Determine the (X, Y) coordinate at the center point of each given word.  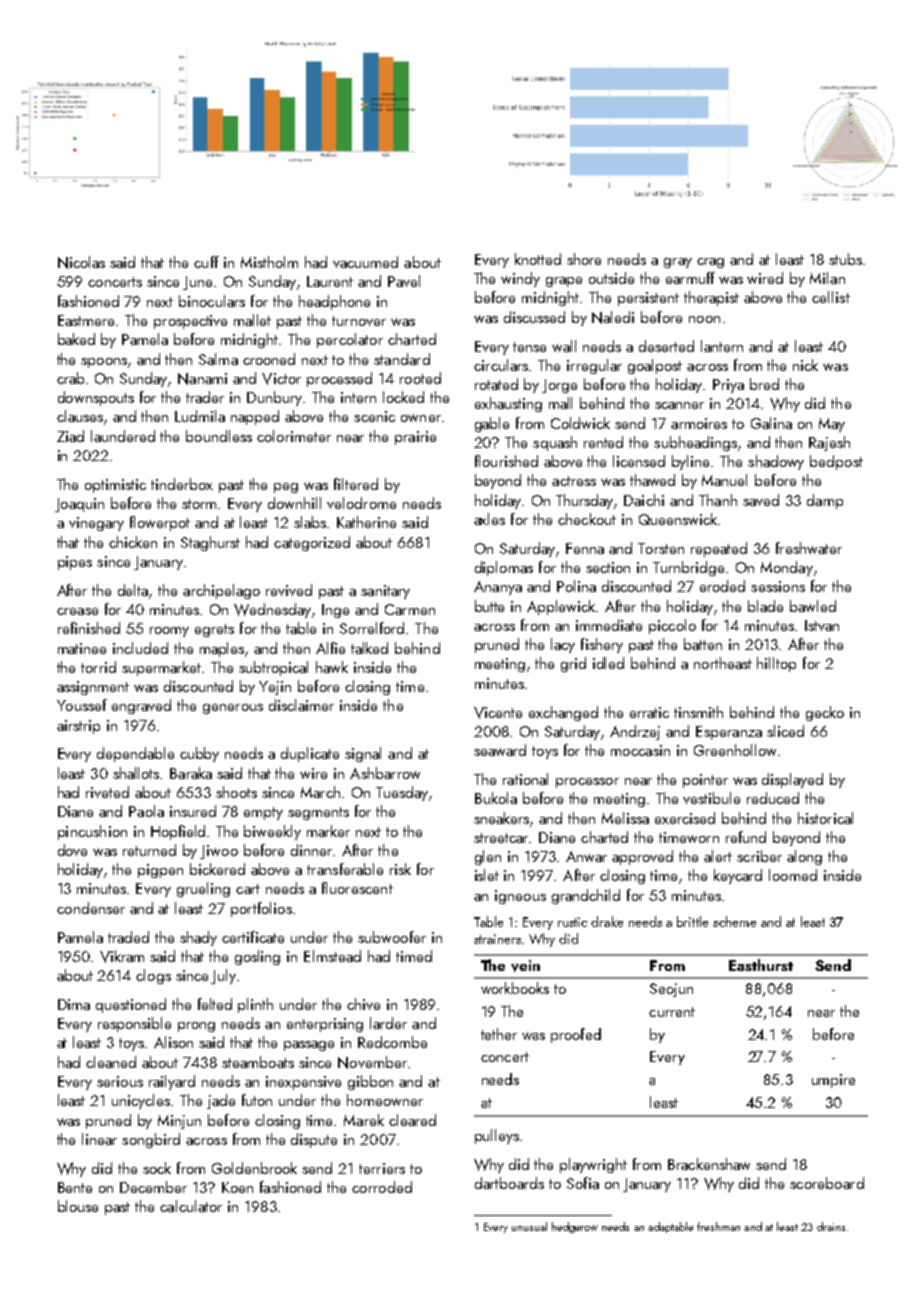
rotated (496, 384)
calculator (191, 1206)
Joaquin (79, 505)
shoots (236, 792)
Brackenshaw (709, 1164)
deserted (666, 346)
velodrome (361, 503)
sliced (785, 731)
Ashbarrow (385, 773)
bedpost (836, 462)
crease (77, 611)
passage (309, 1046)
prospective (190, 322)
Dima (74, 1004)
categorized (312, 543)
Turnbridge (688, 568)
